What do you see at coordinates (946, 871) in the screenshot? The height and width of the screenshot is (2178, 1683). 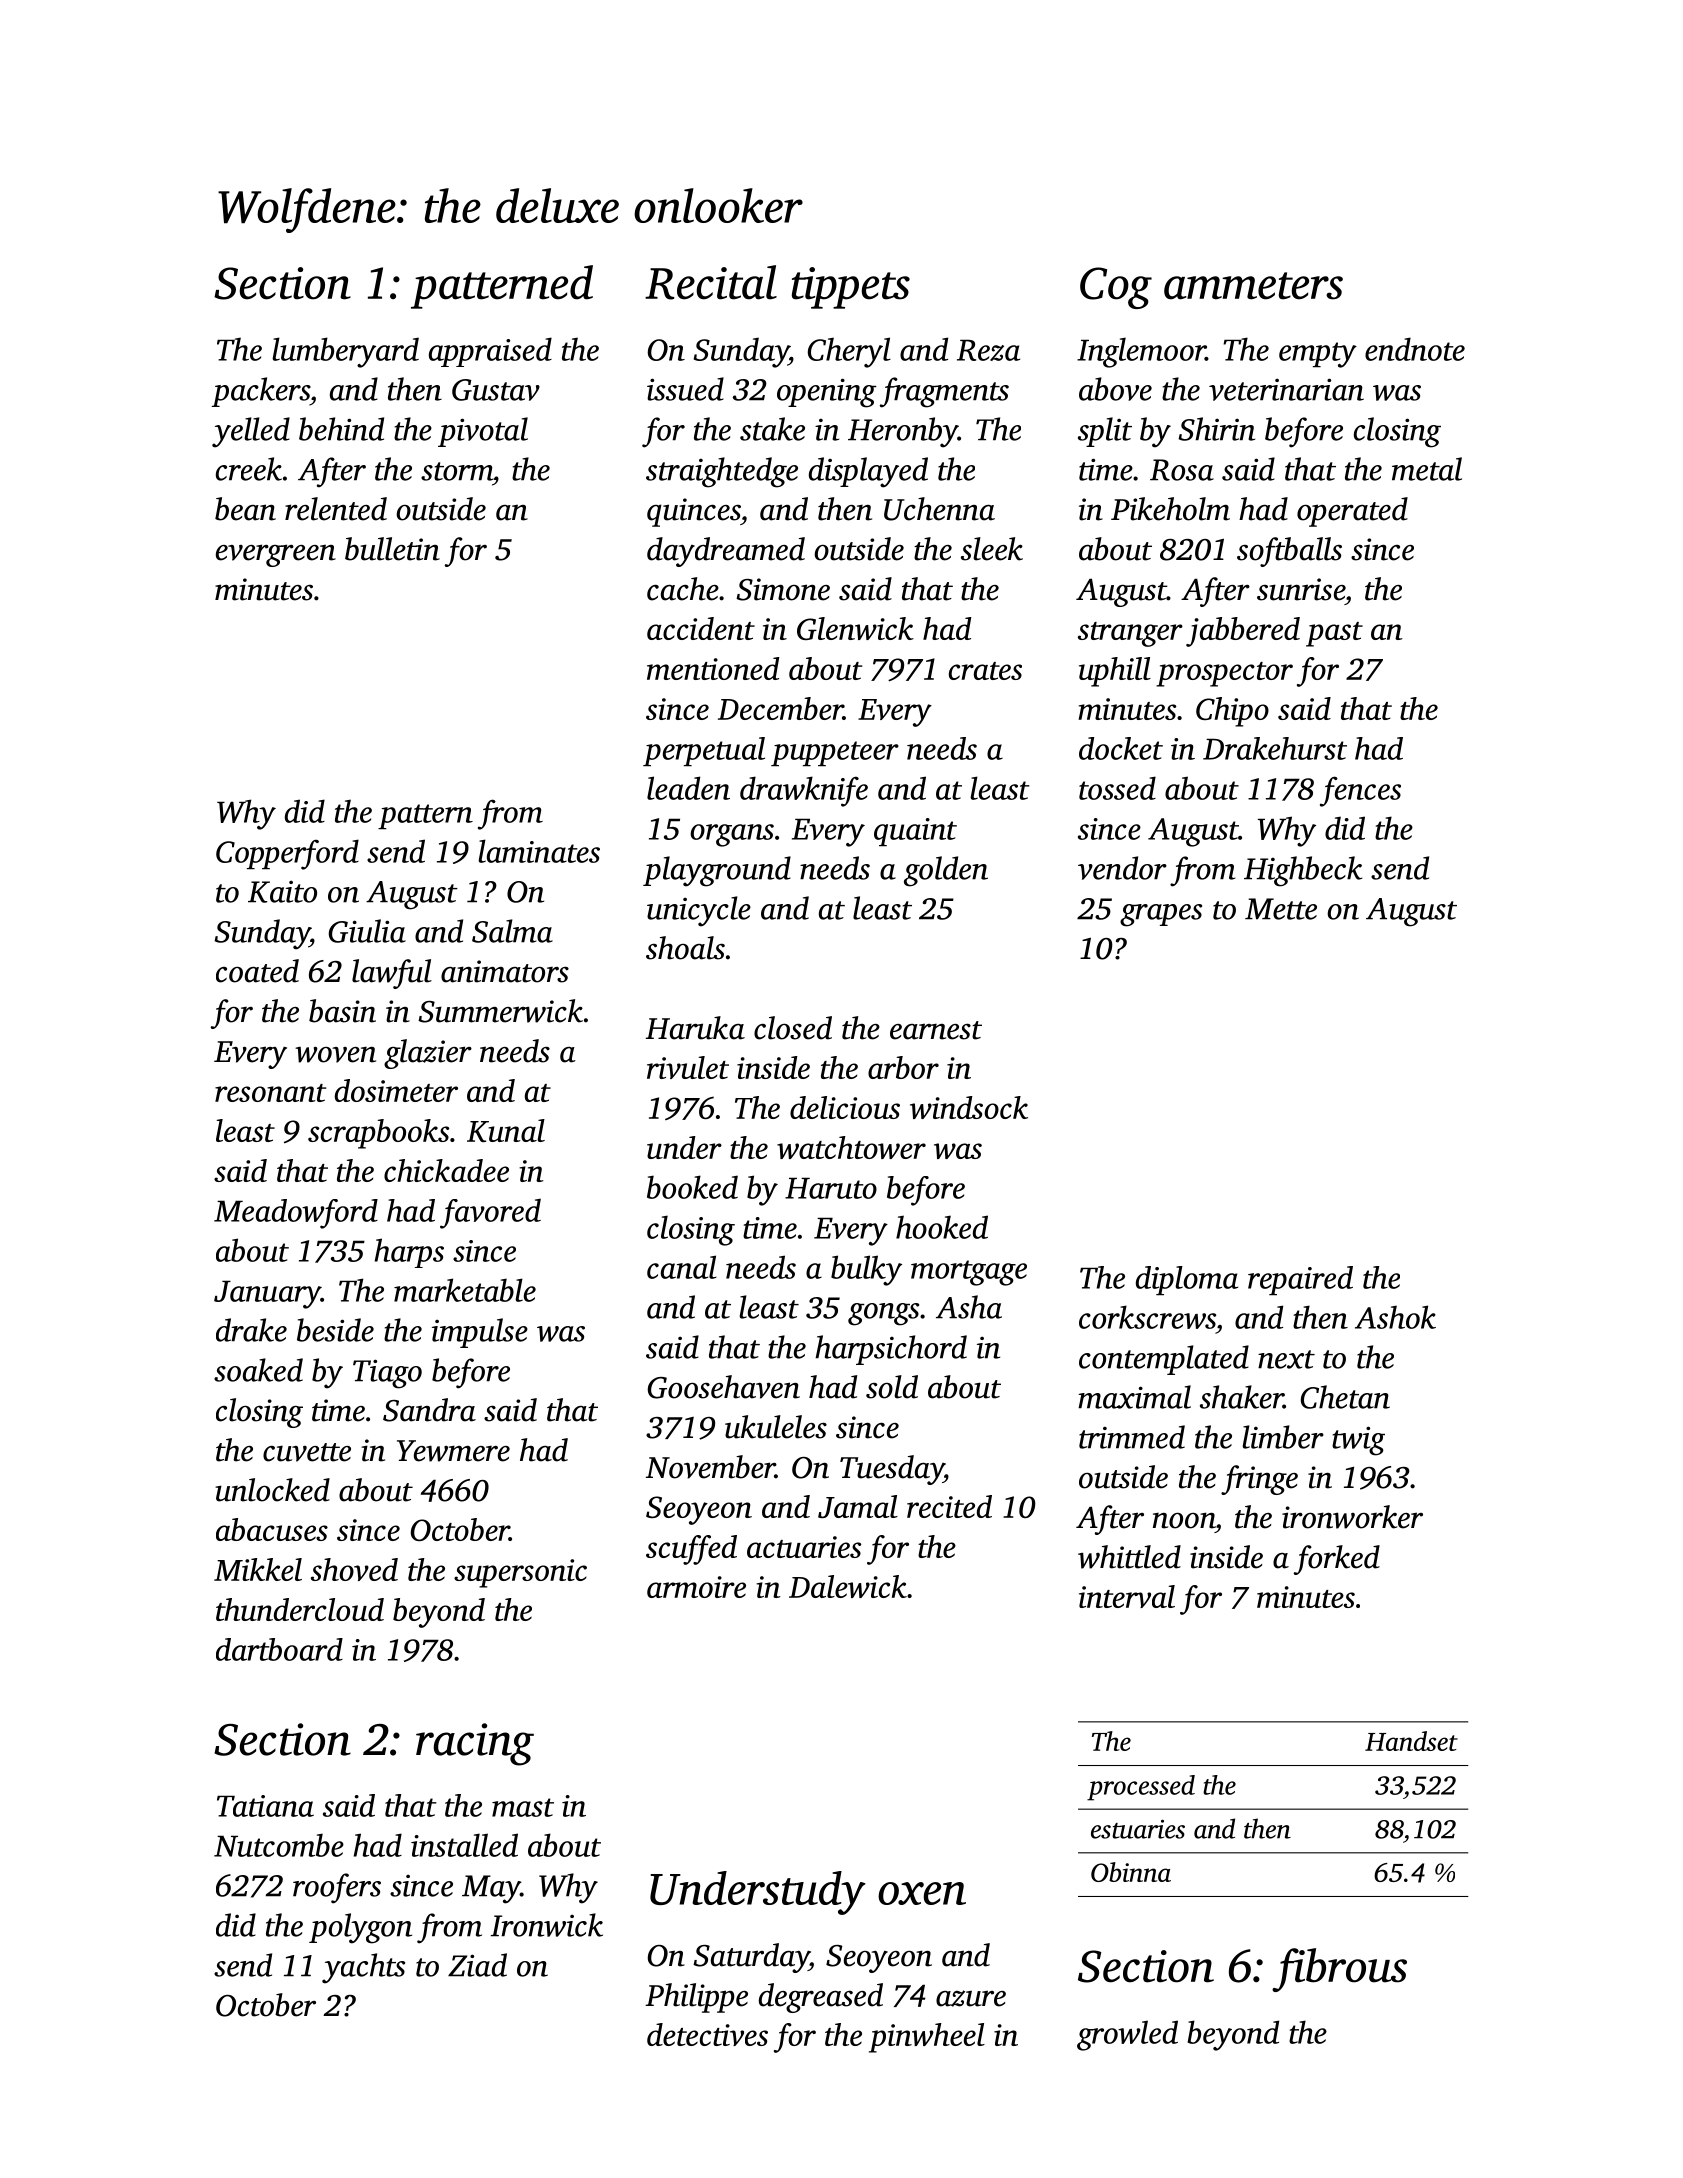 I see `golden` at bounding box center [946, 871].
